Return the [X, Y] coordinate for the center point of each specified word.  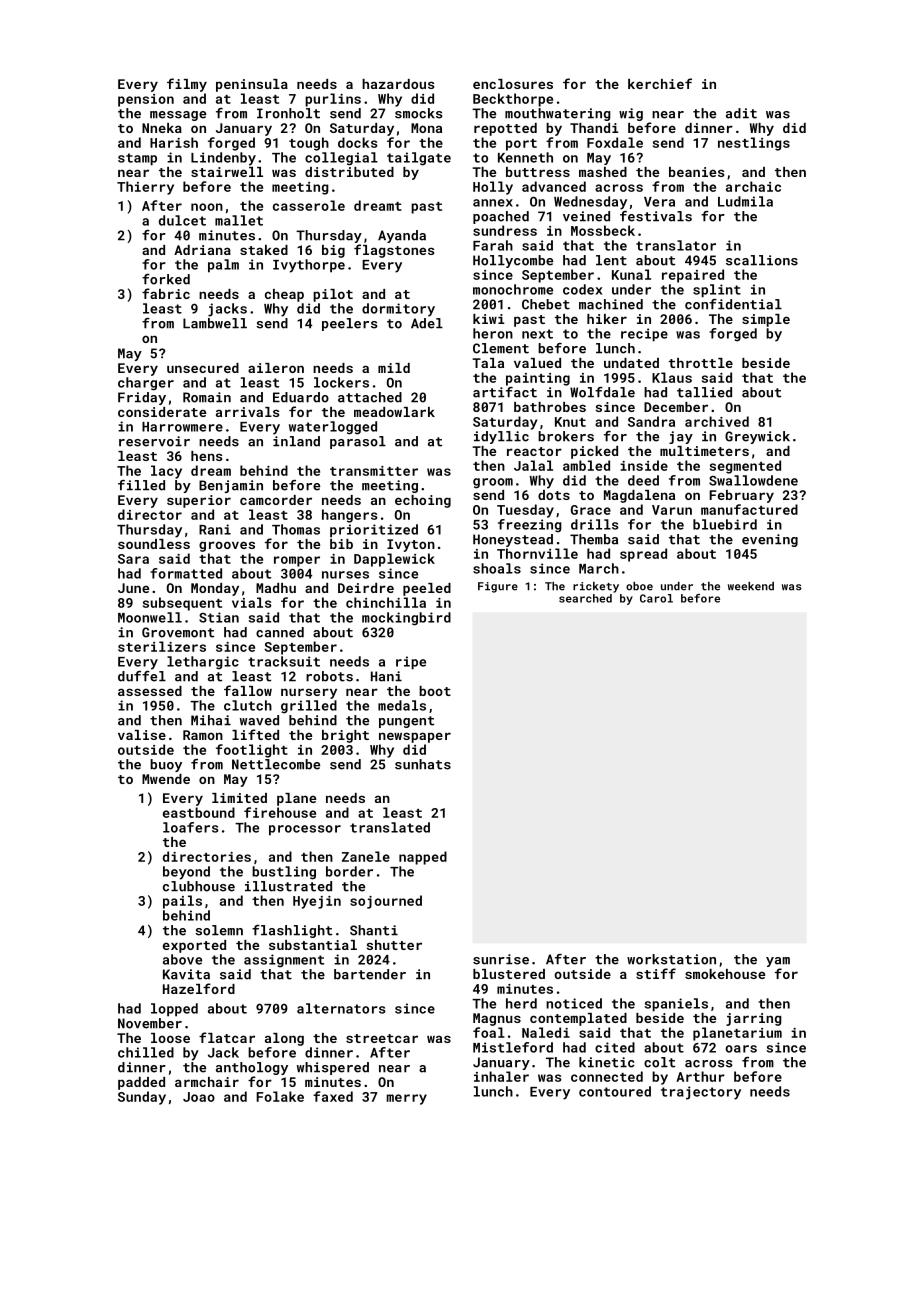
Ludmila [745, 201]
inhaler [501, 1076]
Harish [174, 142]
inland [296, 441]
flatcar [227, 1037]
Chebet [546, 304]
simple [766, 320]
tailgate [419, 159]
